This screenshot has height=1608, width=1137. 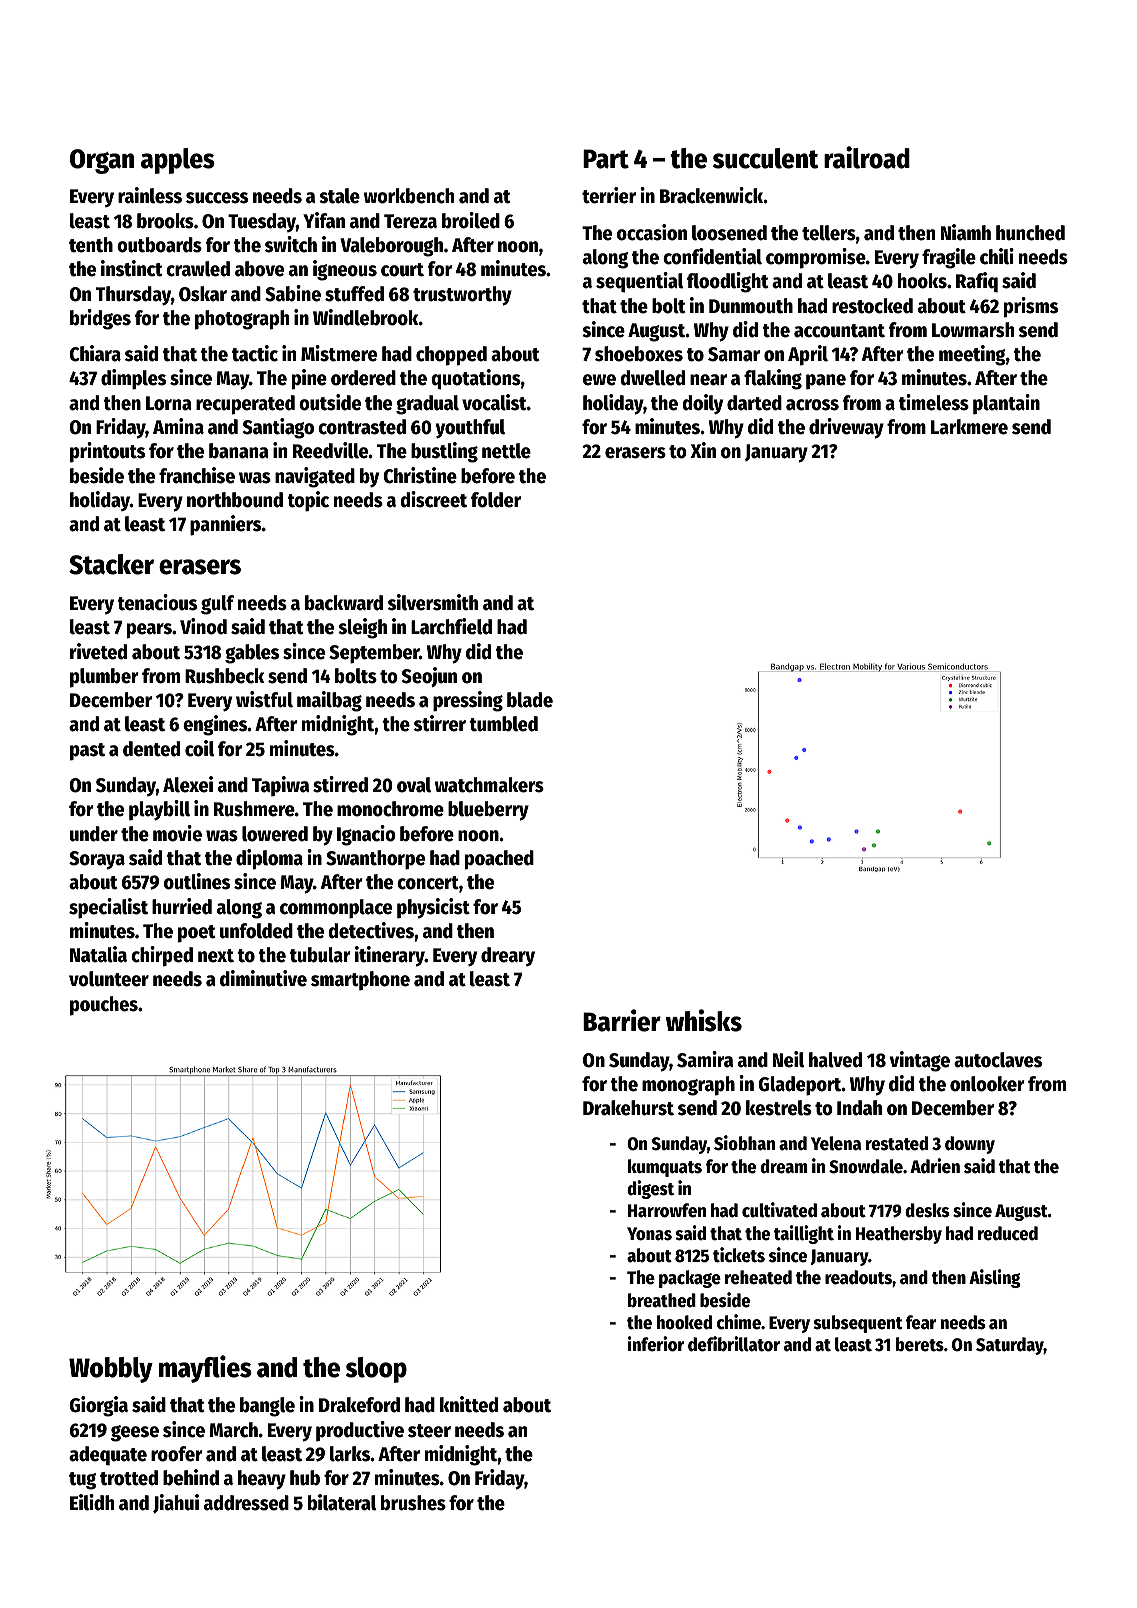 What do you see at coordinates (703, 450) in the screenshot?
I see `Xin` at bounding box center [703, 450].
